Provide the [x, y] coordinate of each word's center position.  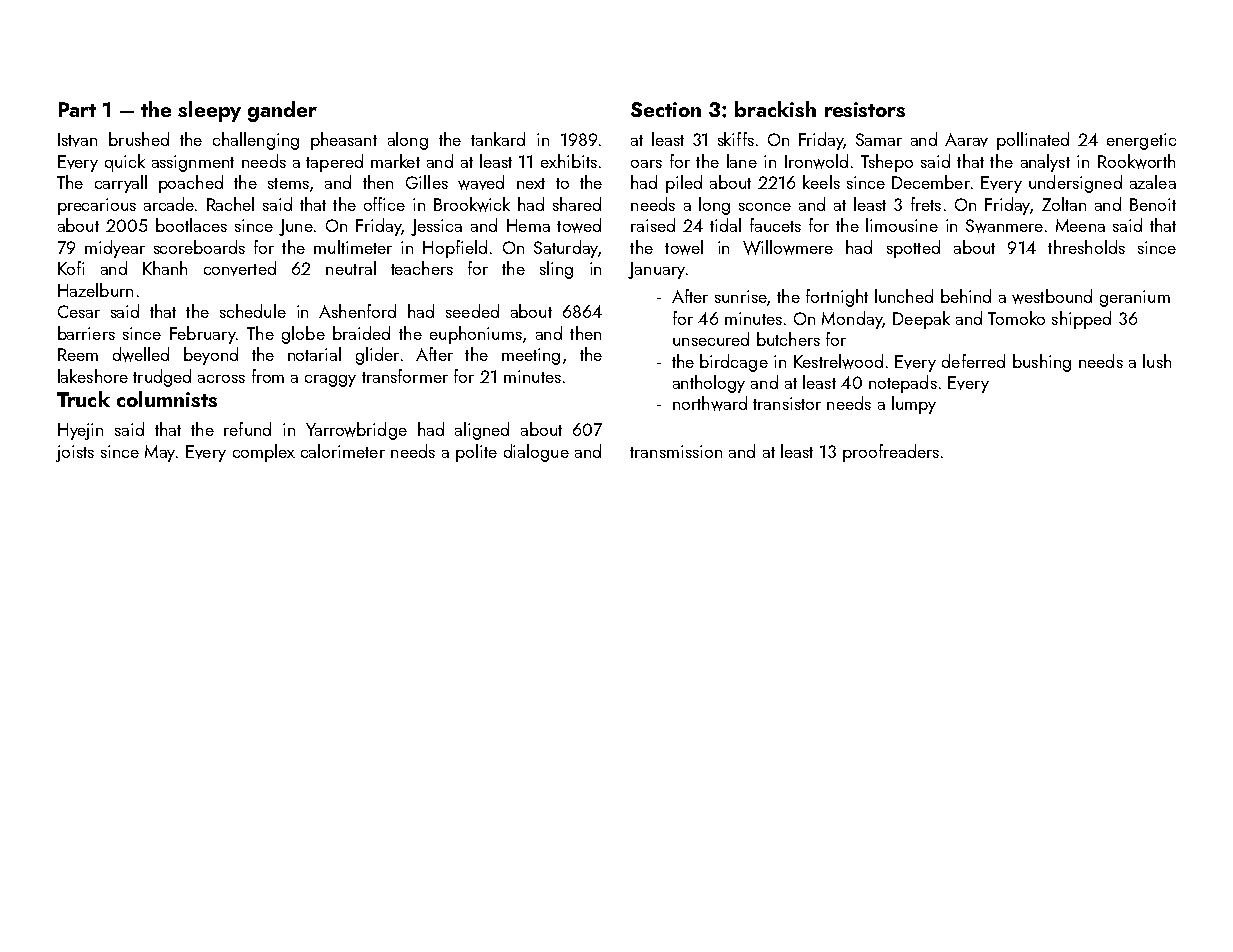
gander [282, 111]
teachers [422, 268]
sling [556, 270]
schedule [253, 311]
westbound [1052, 296]
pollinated [1033, 141]
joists [75, 453]
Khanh [165, 268]
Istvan [77, 140]
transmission [676, 451]
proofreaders [891, 453]
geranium [1135, 298]
